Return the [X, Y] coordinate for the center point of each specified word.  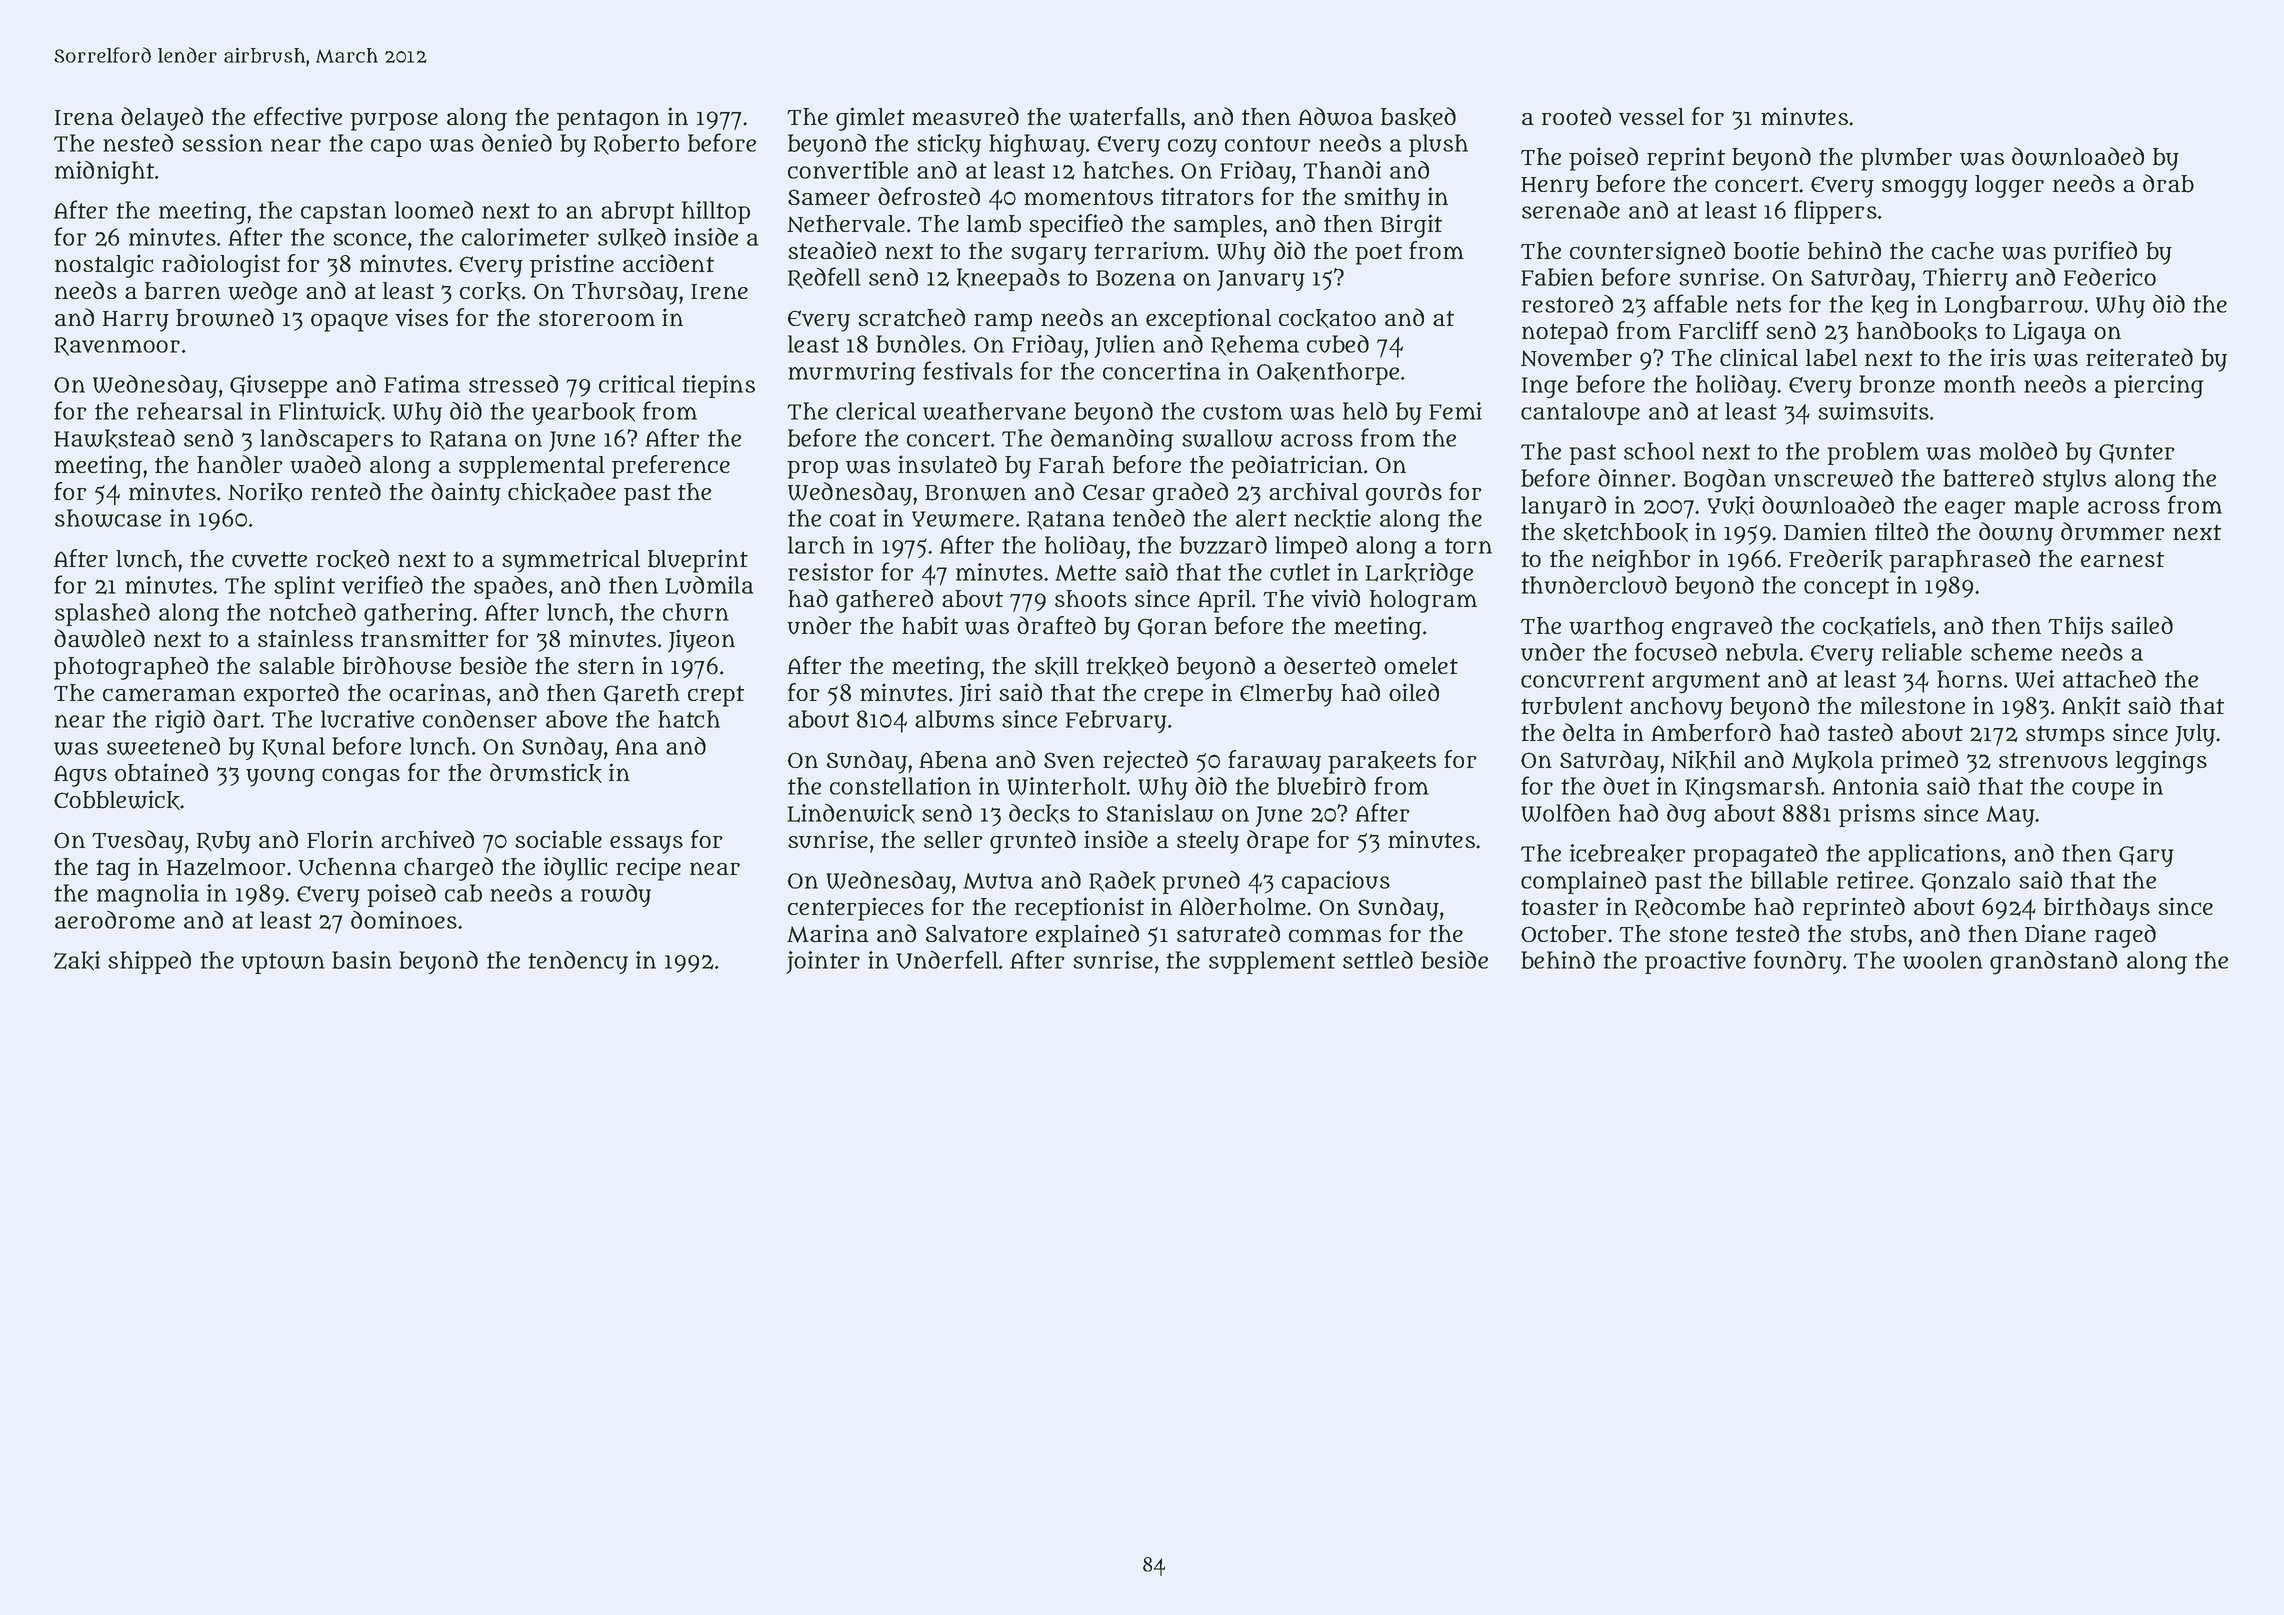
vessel [1651, 117]
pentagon [608, 120]
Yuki [1730, 506]
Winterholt [1066, 786]
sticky [949, 145]
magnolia [148, 896]
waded [325, 464]
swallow [1227, 438]
